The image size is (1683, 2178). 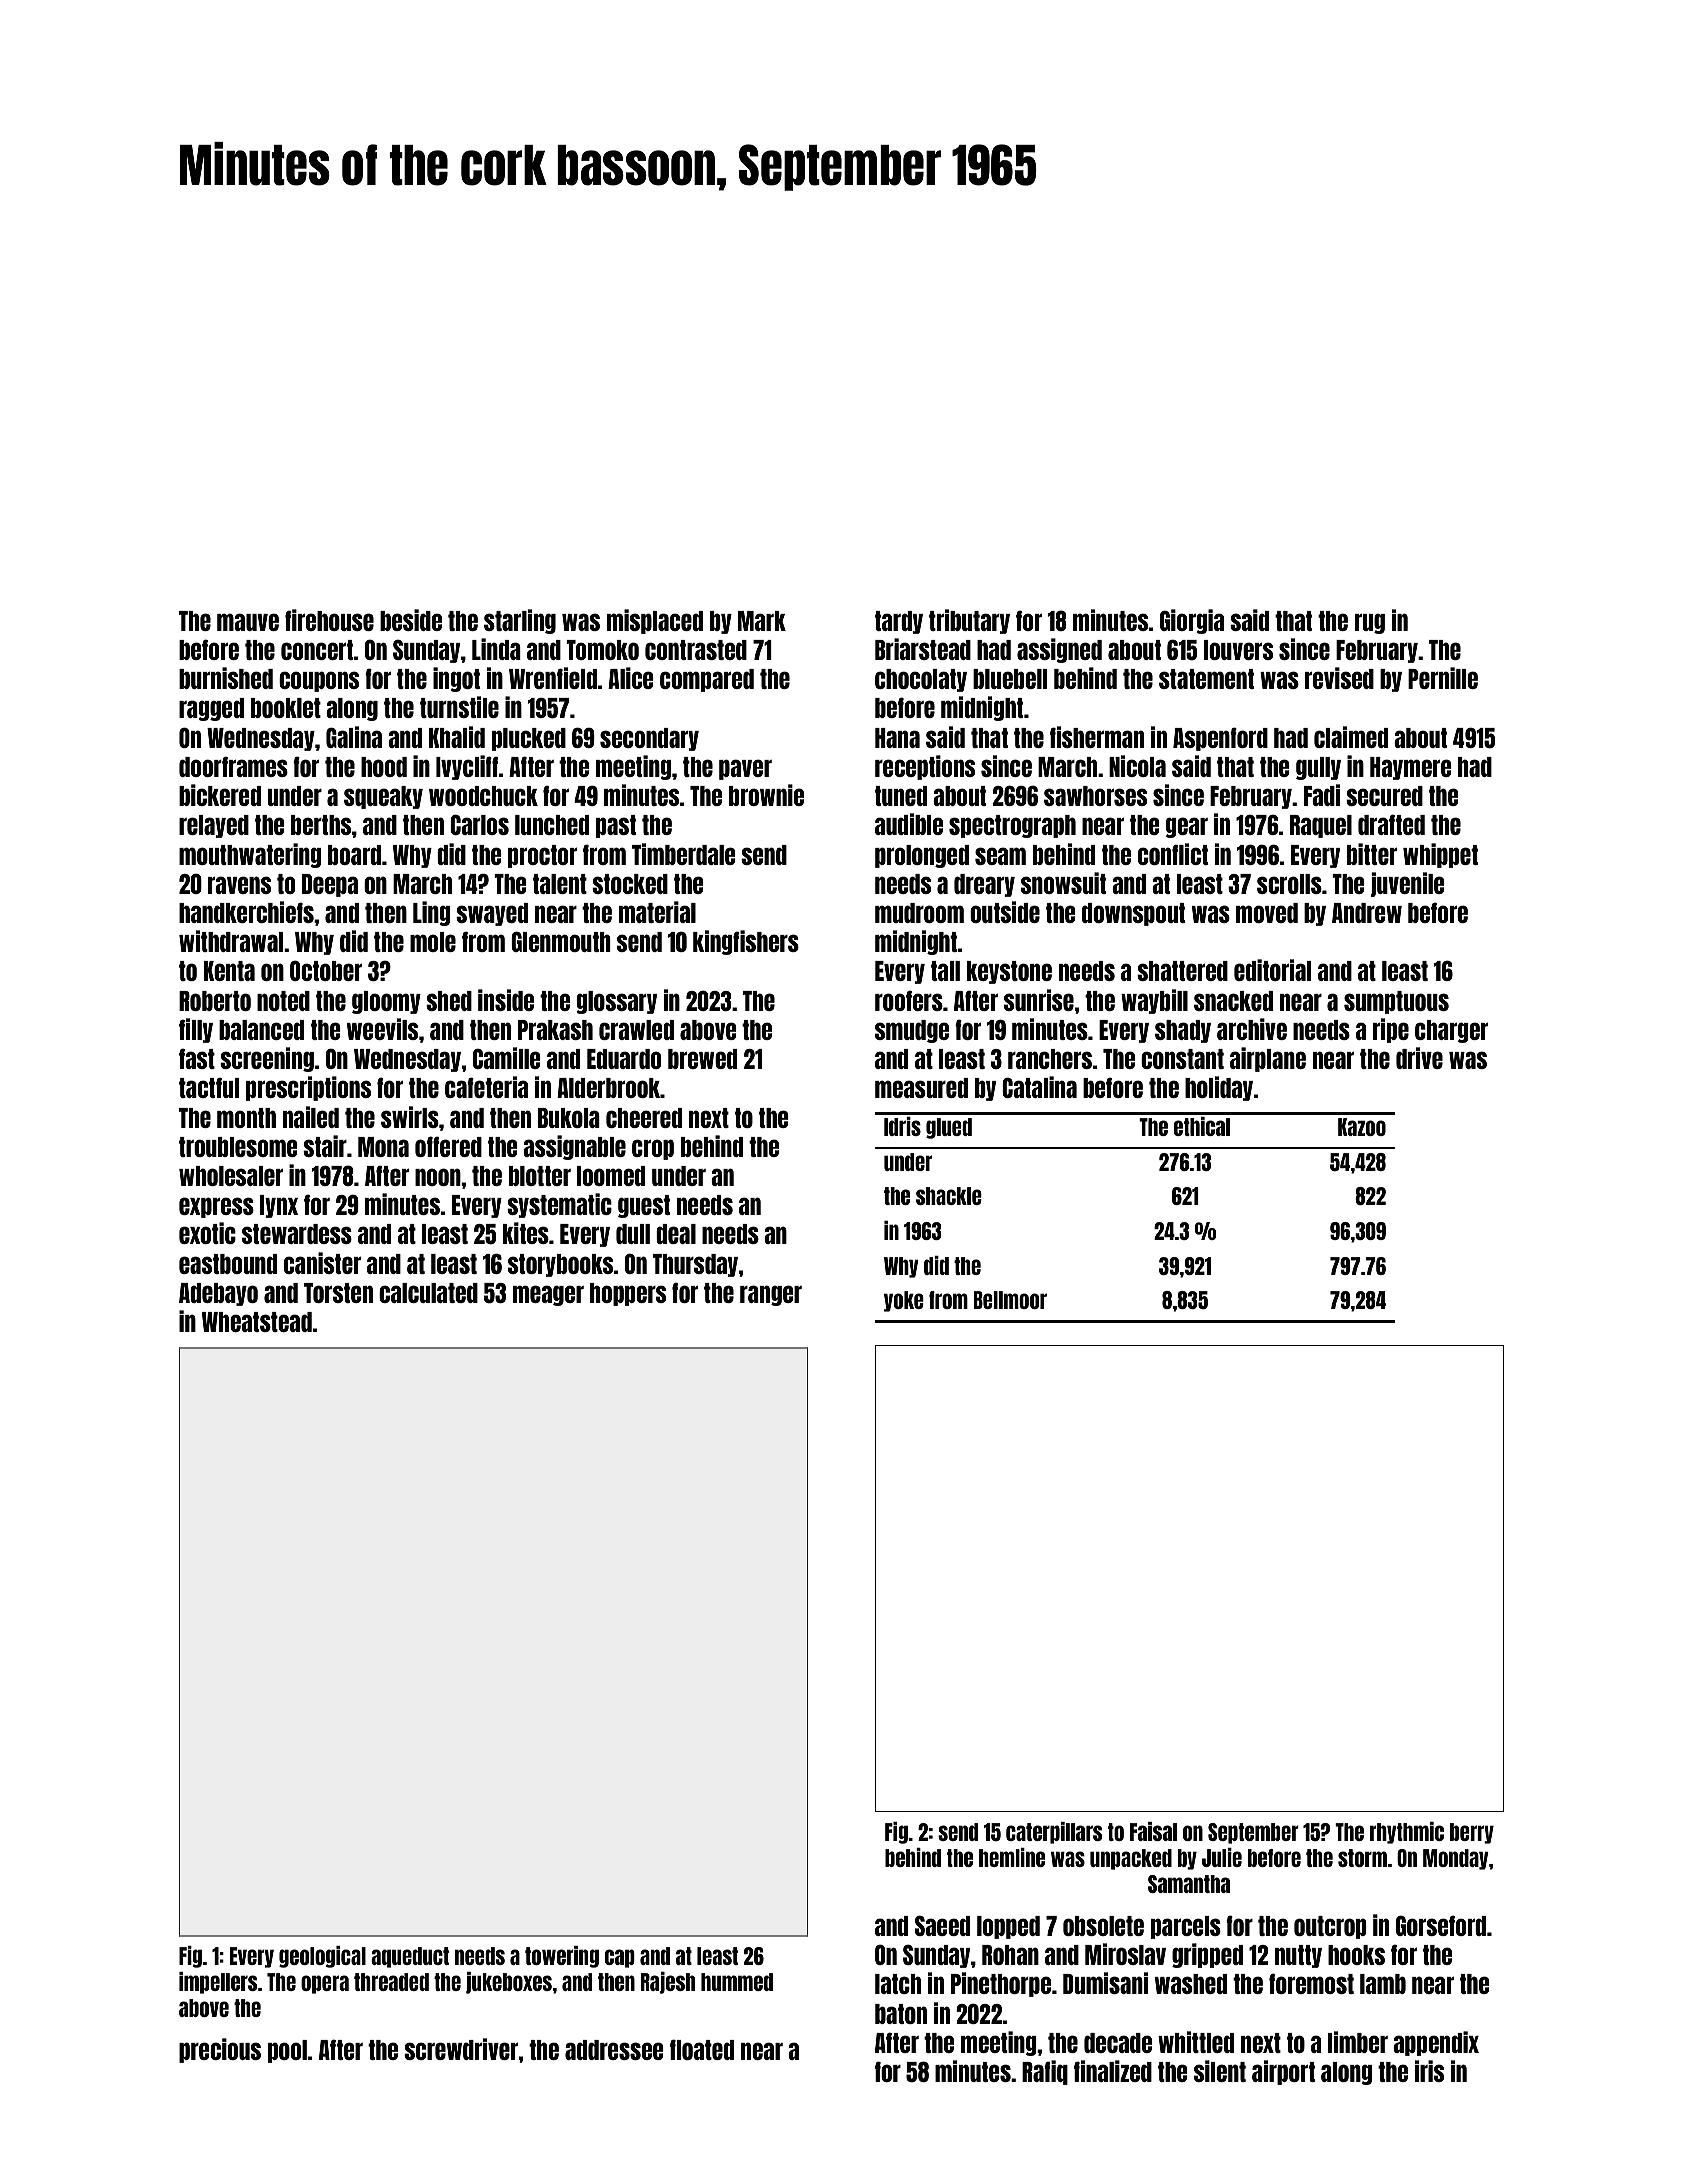 What do you see at coordinates (1321, 826) in the screenshot?
I see `Raquel` at bounding box center [1321, 826].
